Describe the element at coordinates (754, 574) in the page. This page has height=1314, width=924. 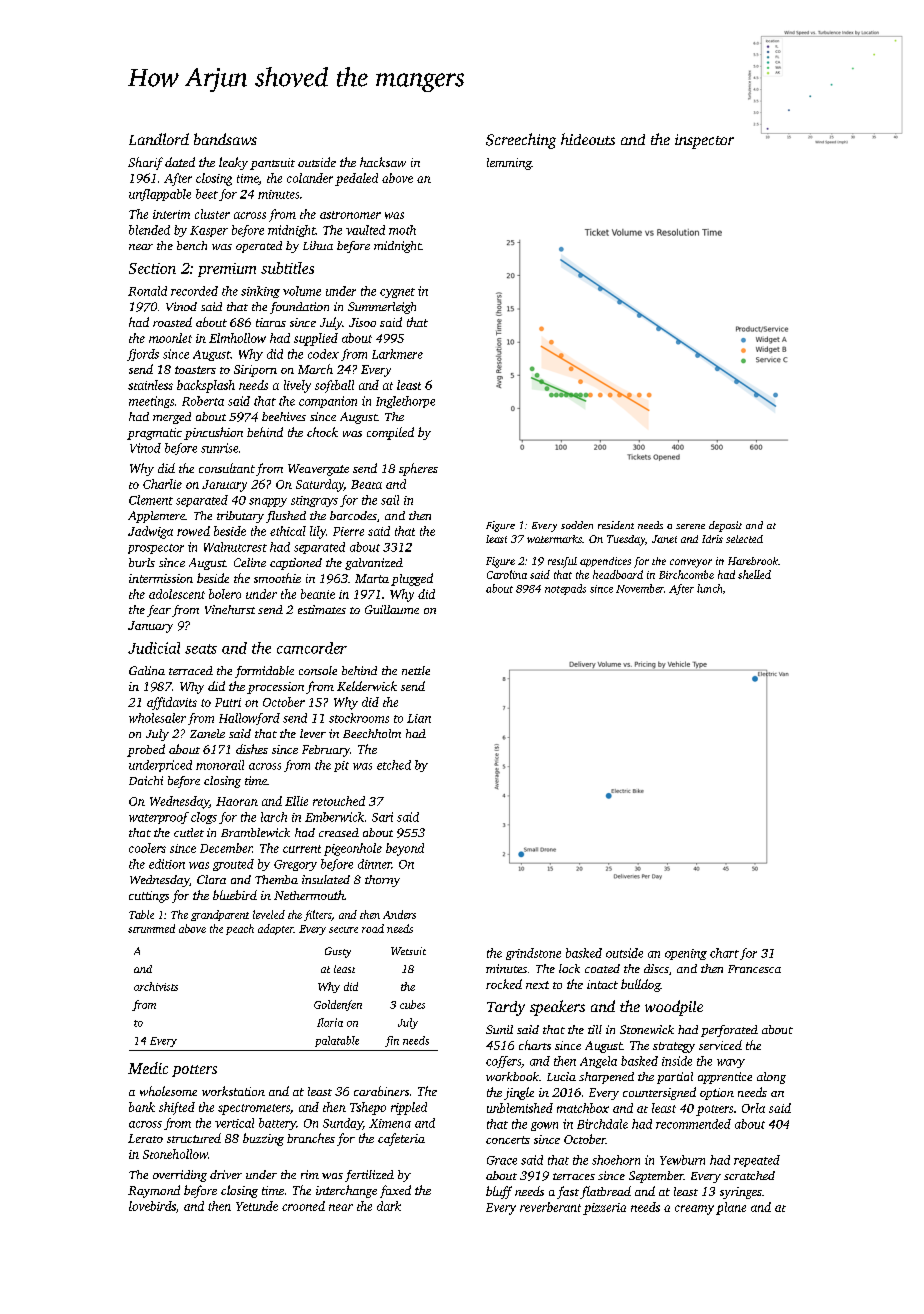
I see `shelled` at that location.
